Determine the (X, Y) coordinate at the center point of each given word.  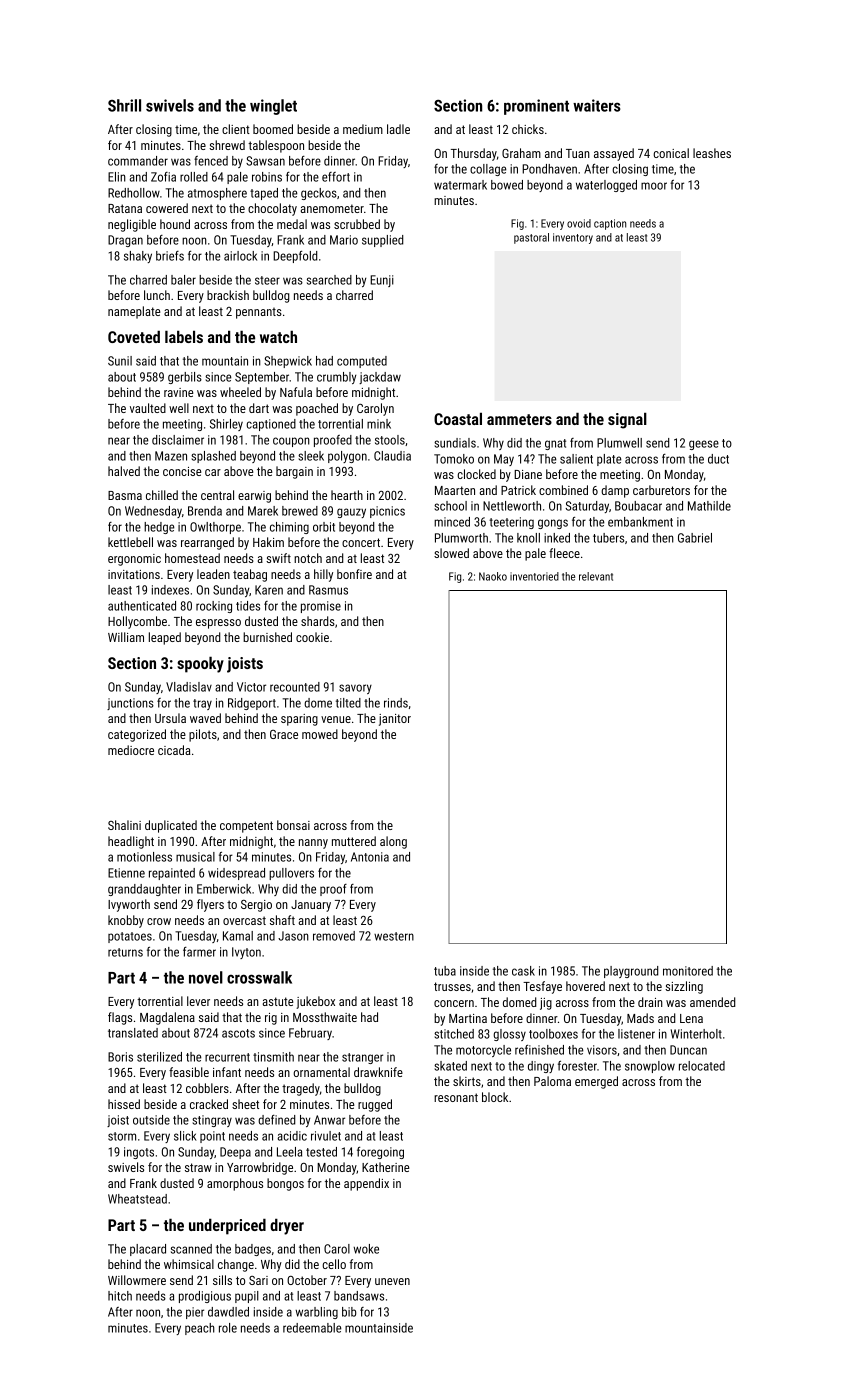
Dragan (125, 241)
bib (349, 1312)
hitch (120, 1296)
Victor (251, 687)
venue (336, 719)
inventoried (534, 576)
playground (631, 972)
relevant (596, 576)
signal (627, 421)
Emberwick (224, 889)
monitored (688, 971)
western (394, 936)
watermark (460, 185)
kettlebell (130, 542)
